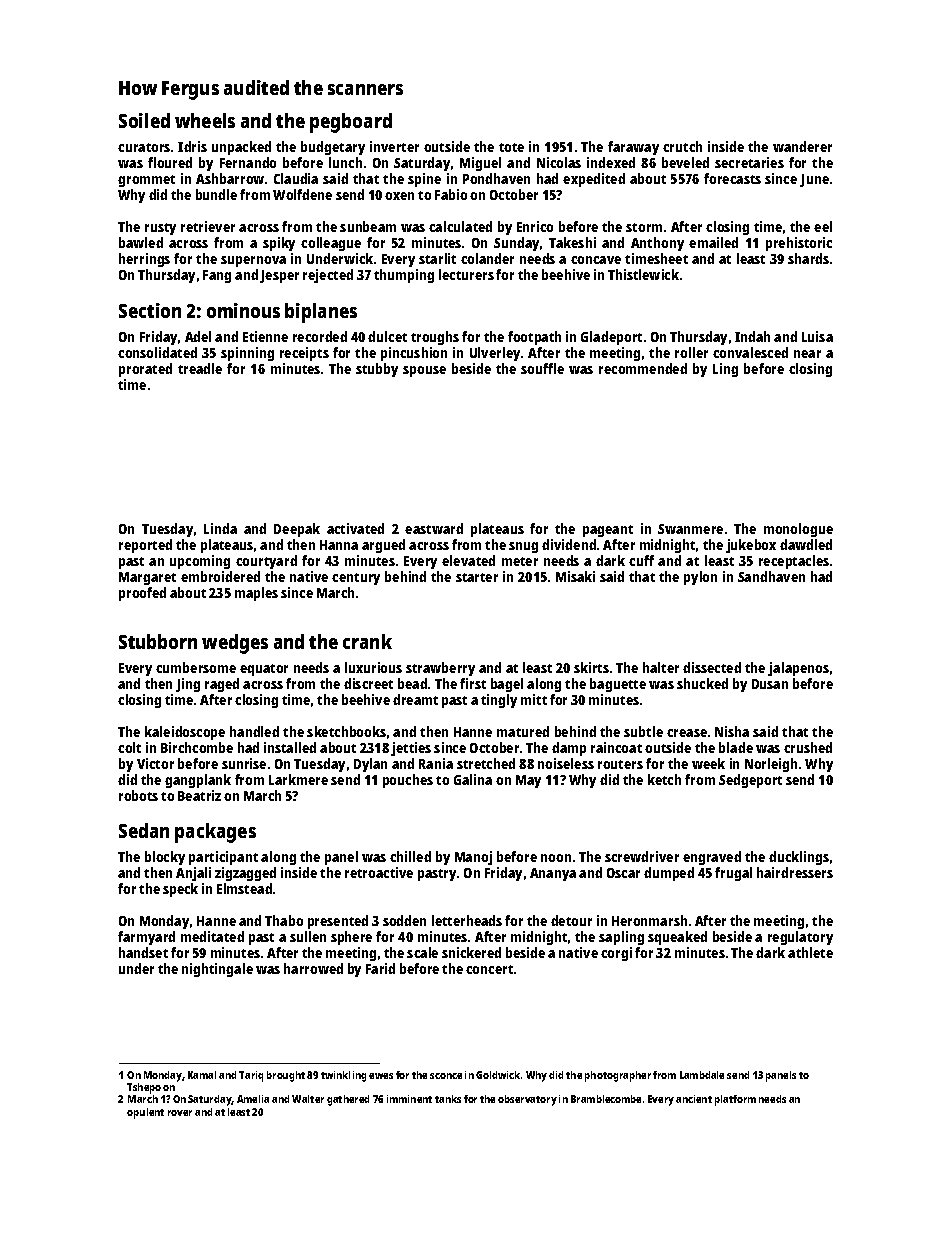  Describe the element at coordinates (435, 338) in the image. I see `troughs` at that location.
